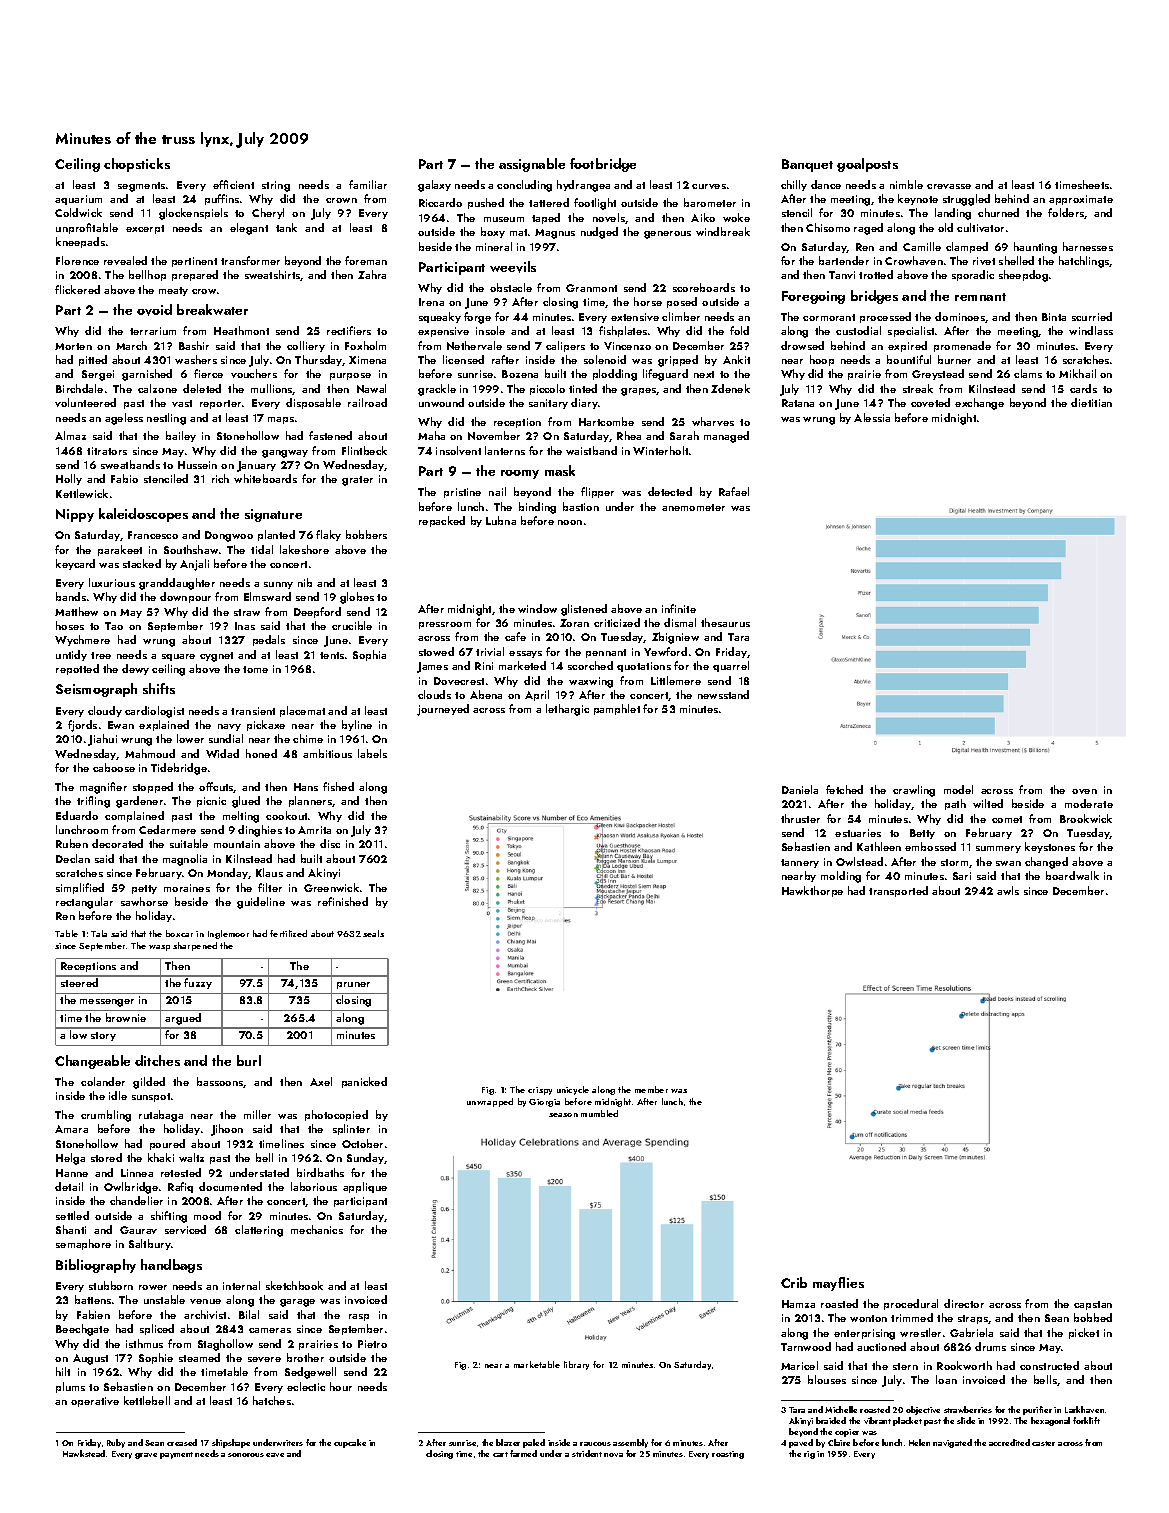 Image resolution: width=1169 pixels, height=1513 pixels. What do you see at coordinates (599, 1113) in the screenshot?
I see `mumbled` at bounding box center [599, 1113].
